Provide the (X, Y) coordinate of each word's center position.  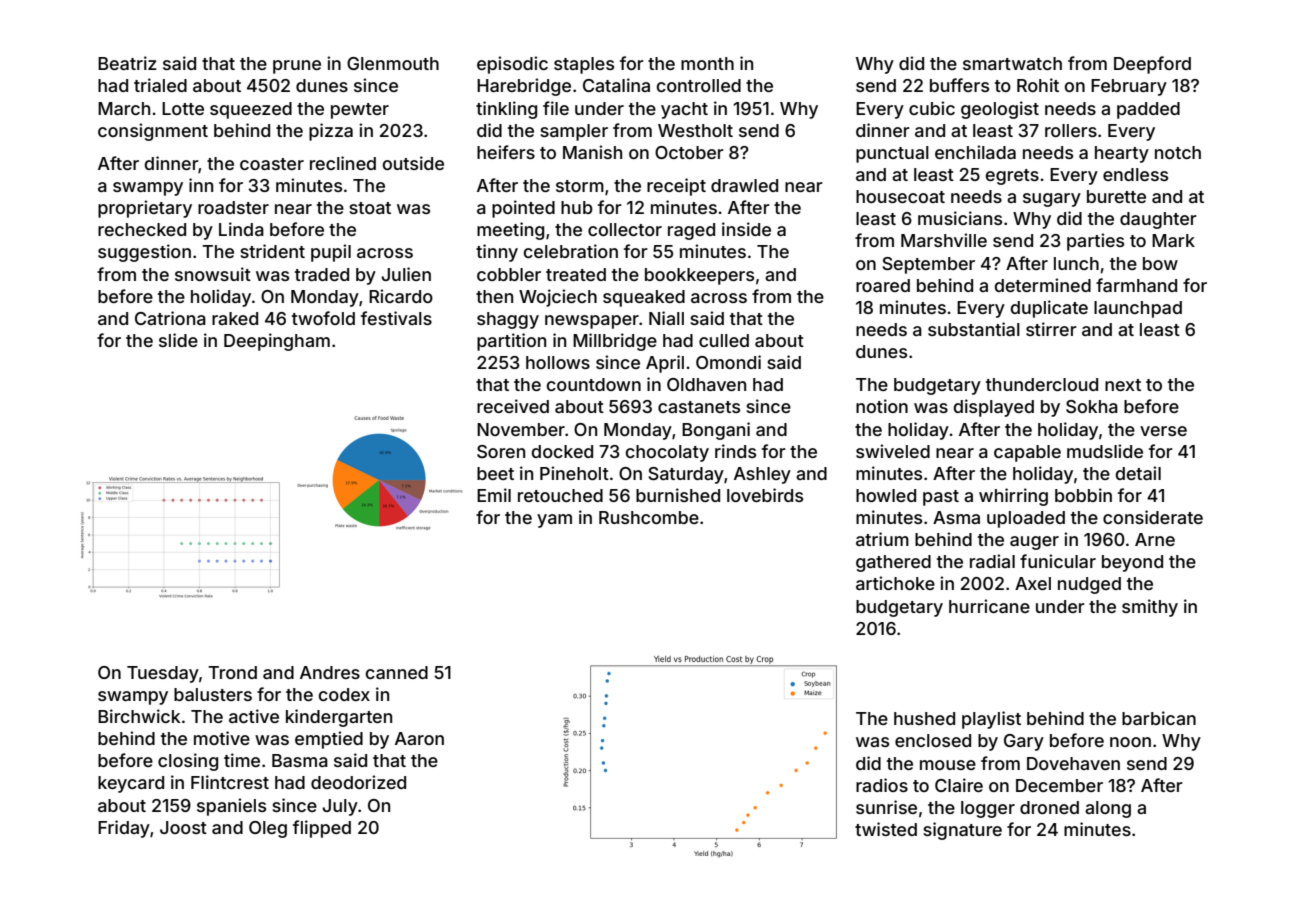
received (513, 406)
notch (1178, 152)
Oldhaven (706, 384)
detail (1138, 473)
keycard (131, 784)
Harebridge (524, 87)
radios (882, 785)
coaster (272, 164)
